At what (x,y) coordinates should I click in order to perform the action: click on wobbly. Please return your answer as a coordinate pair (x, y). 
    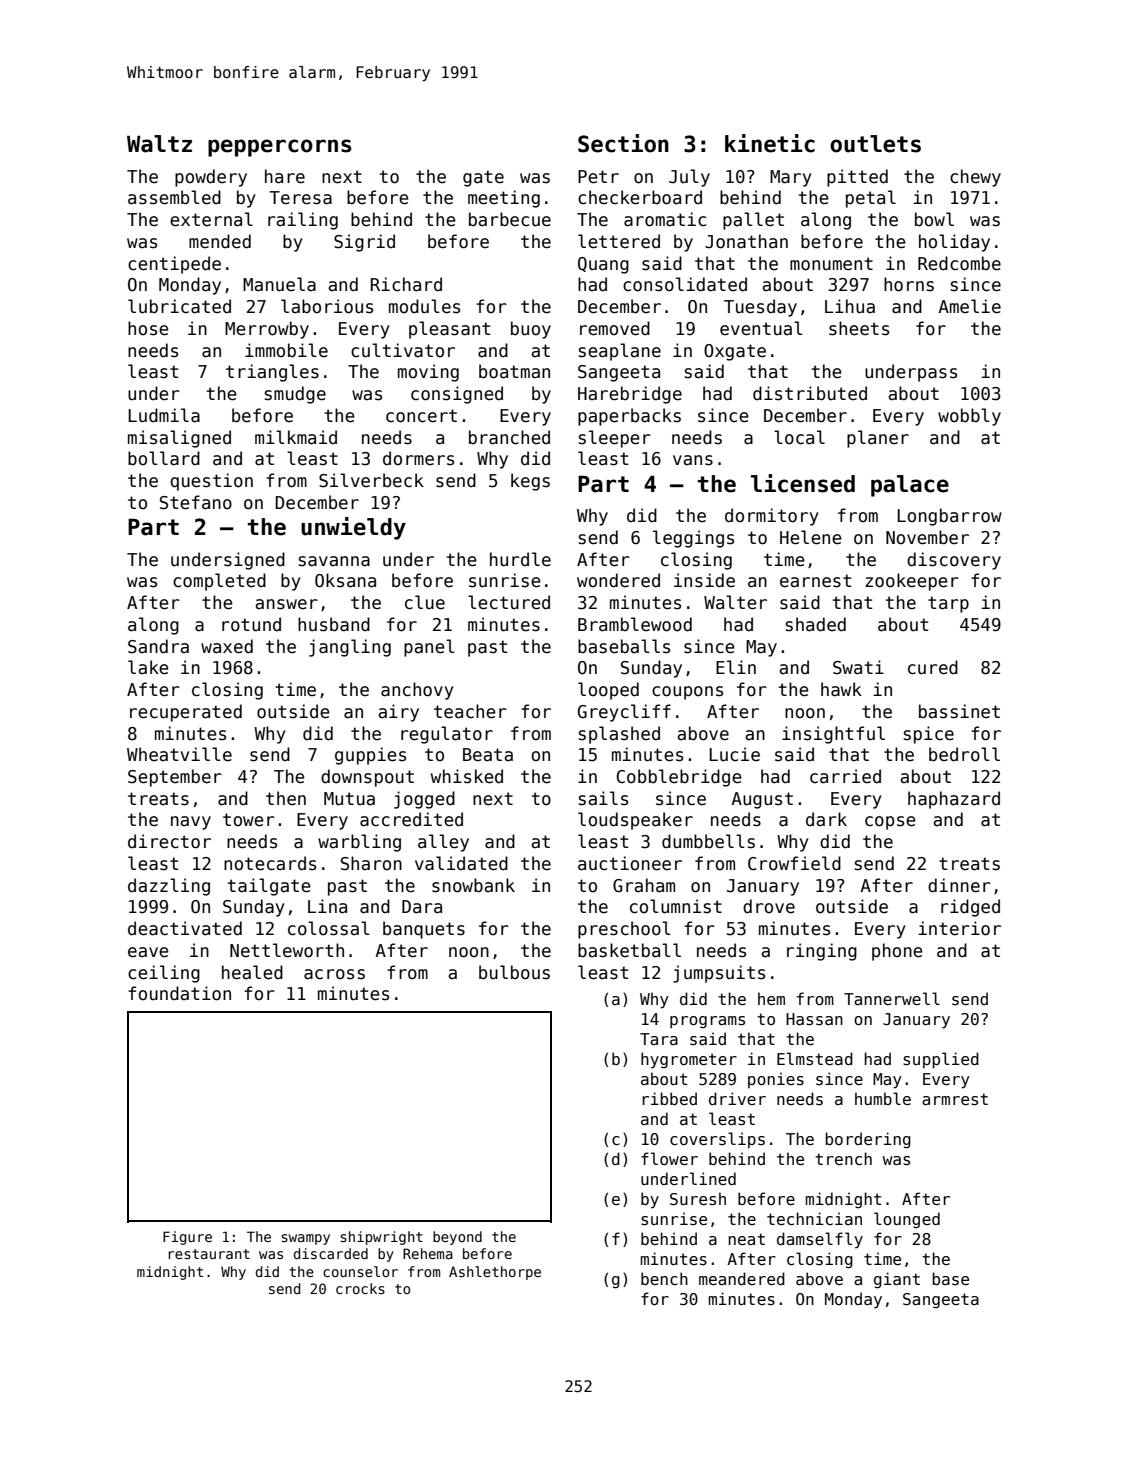
    Looking at the image, I should click on (969, 417).
